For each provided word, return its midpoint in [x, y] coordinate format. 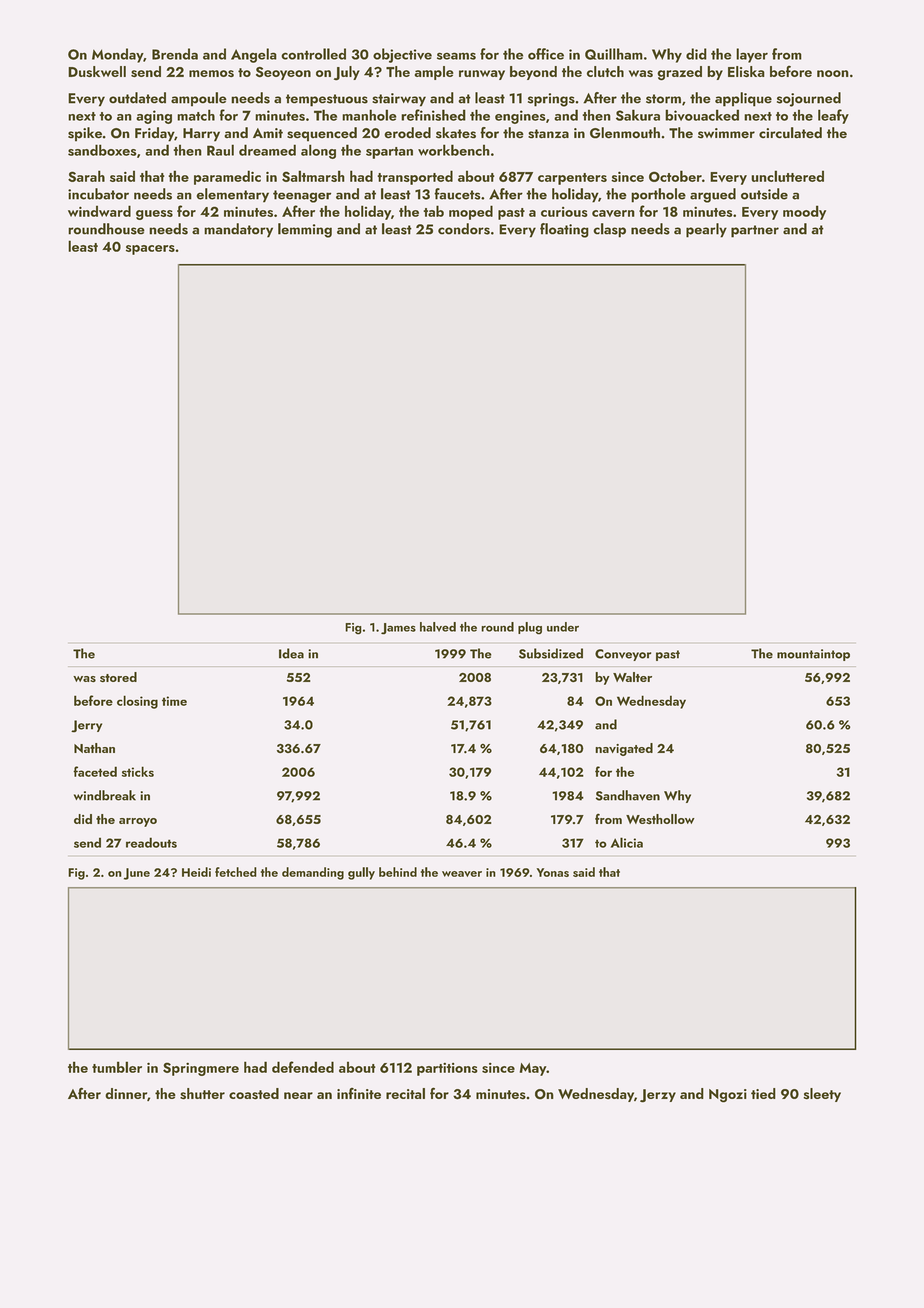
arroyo [138, 822]
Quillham [614, 54]
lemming [305, 230]
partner [755, 231]
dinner [126, 1093]
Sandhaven [628, 795]
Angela [254, 55]
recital [405, 1093]
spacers [150, 250]
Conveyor [623, 655]
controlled [313, 54]
